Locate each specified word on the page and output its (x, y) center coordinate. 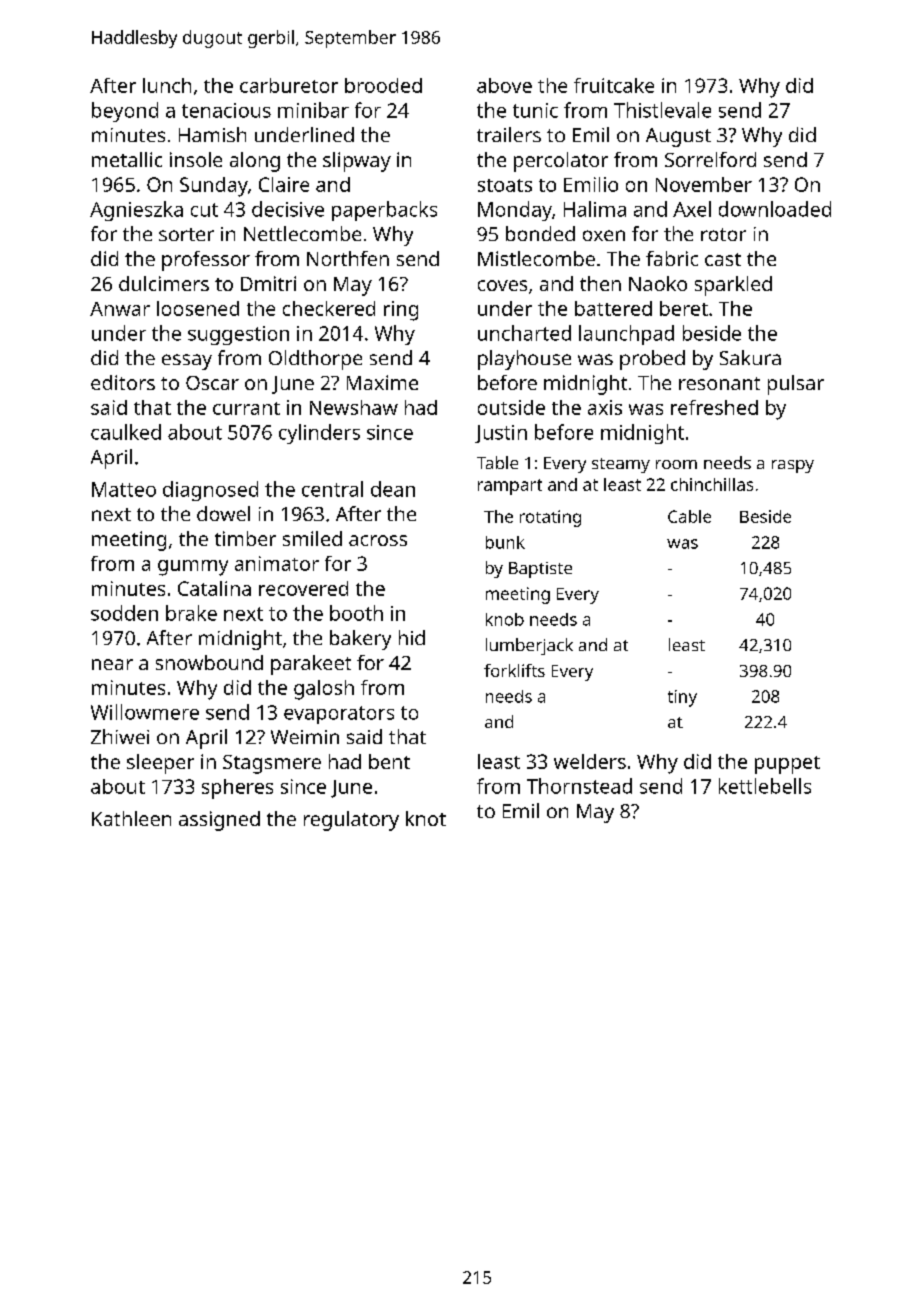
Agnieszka (136, 211)
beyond (125, 112)
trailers (509, 134)
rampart (510, 487)
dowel (223, 513)
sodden (124, 613)
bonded (540, 233)
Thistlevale (662, 110)
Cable (689, 516)
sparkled (733, 286)
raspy (793, 466)
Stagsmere (272, 764)
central (332, 489)
